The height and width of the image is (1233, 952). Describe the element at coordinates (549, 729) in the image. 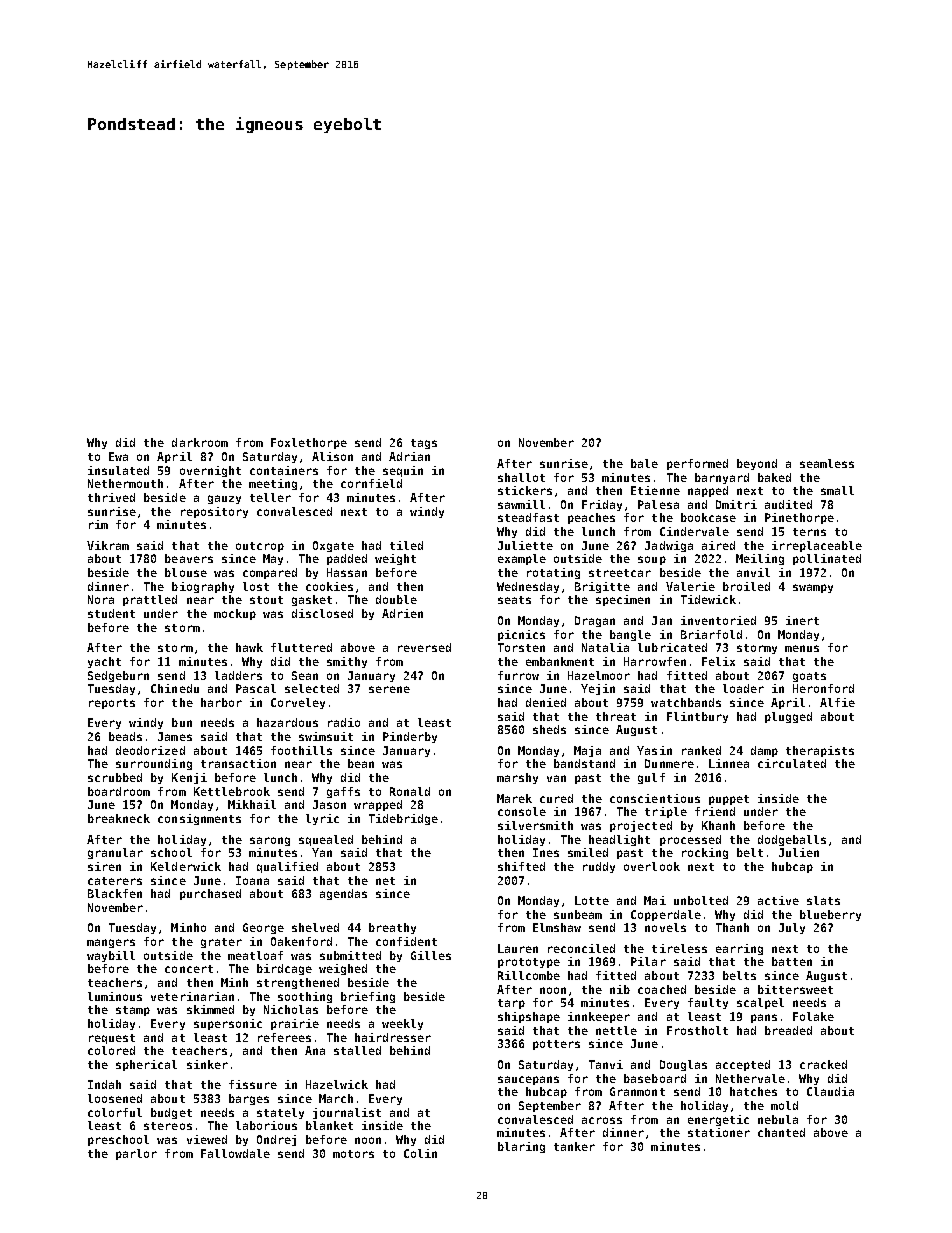

I see `sheds` at that location.
